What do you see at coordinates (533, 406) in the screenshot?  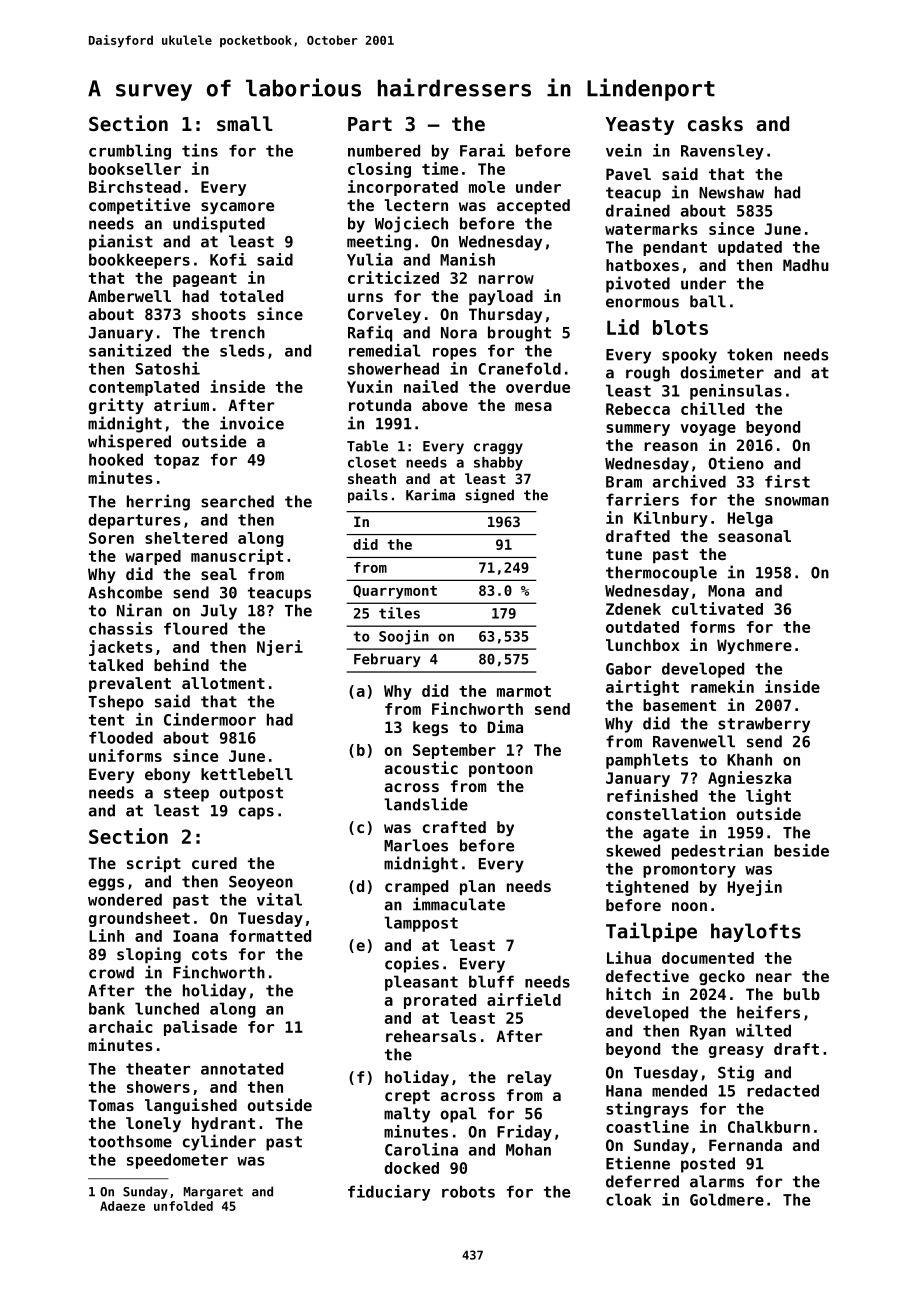 I see `mesa` at bounding box center [533, 406].
